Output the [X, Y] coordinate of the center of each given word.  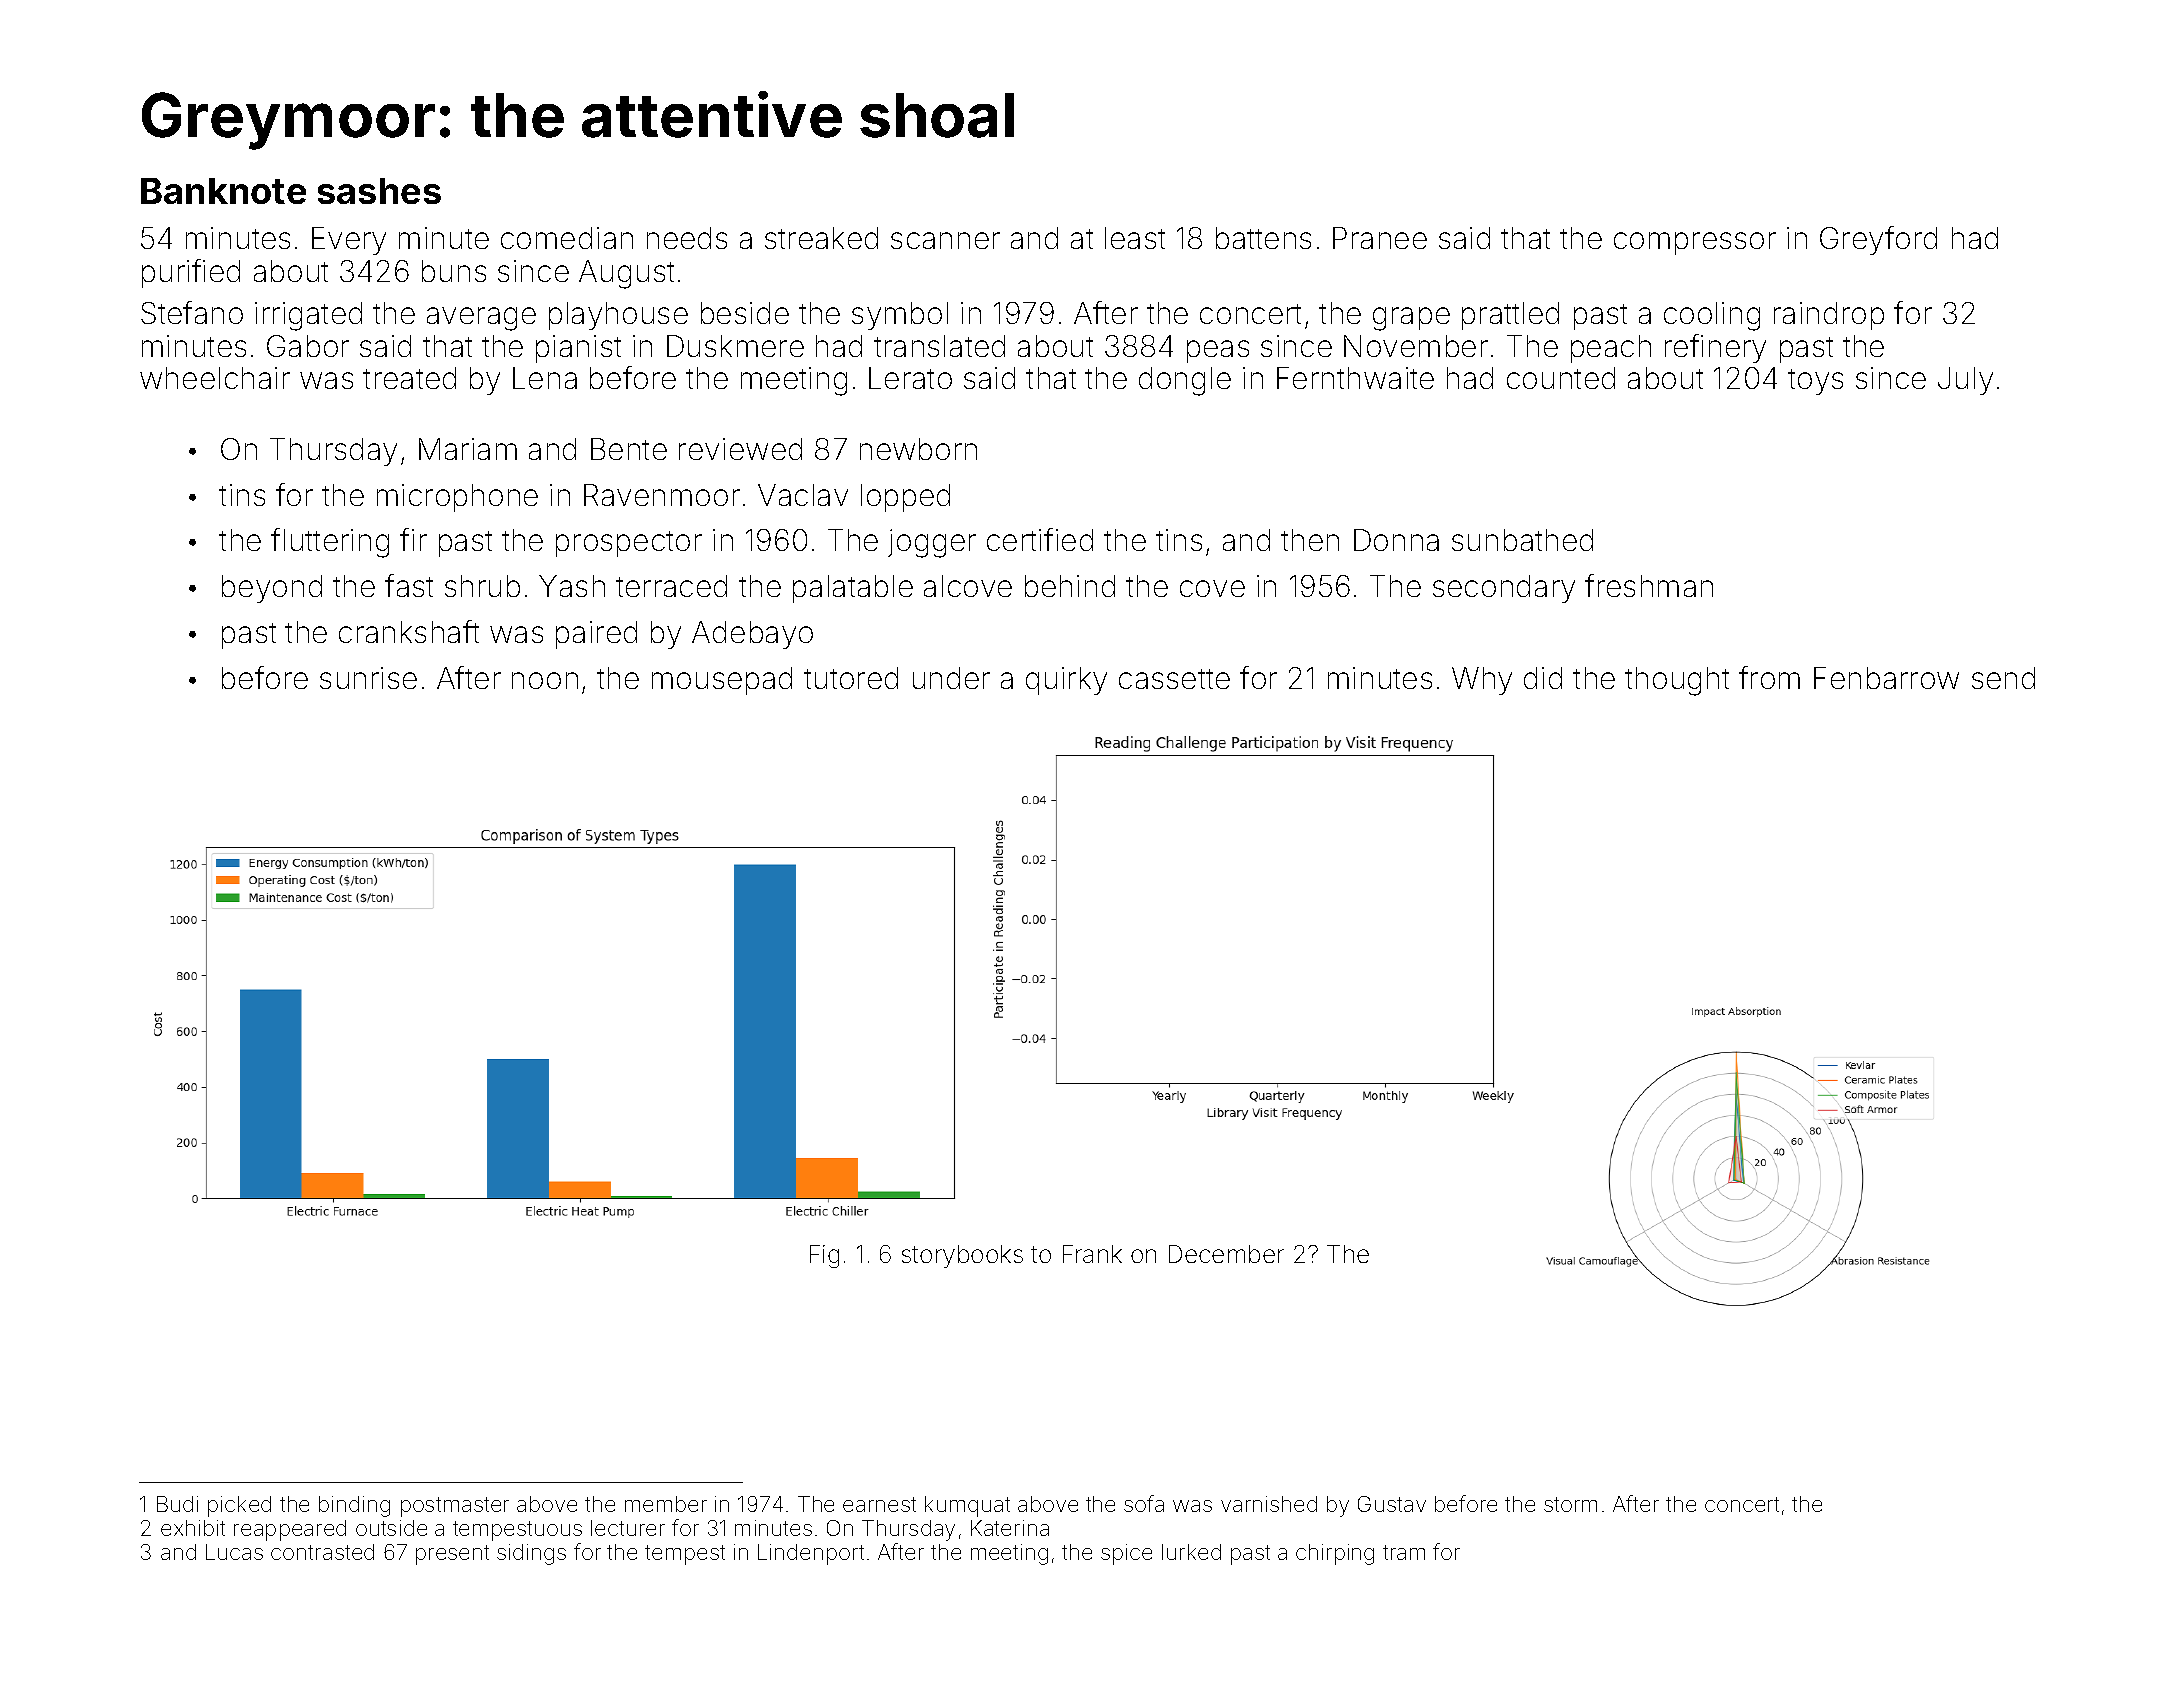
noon [545, 680]
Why [1482, 681]
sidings [531, 1554]
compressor [1695, 243]
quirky [1066, 681]
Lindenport [811, 1554]
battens [1263, 238]
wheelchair [215, 378]
